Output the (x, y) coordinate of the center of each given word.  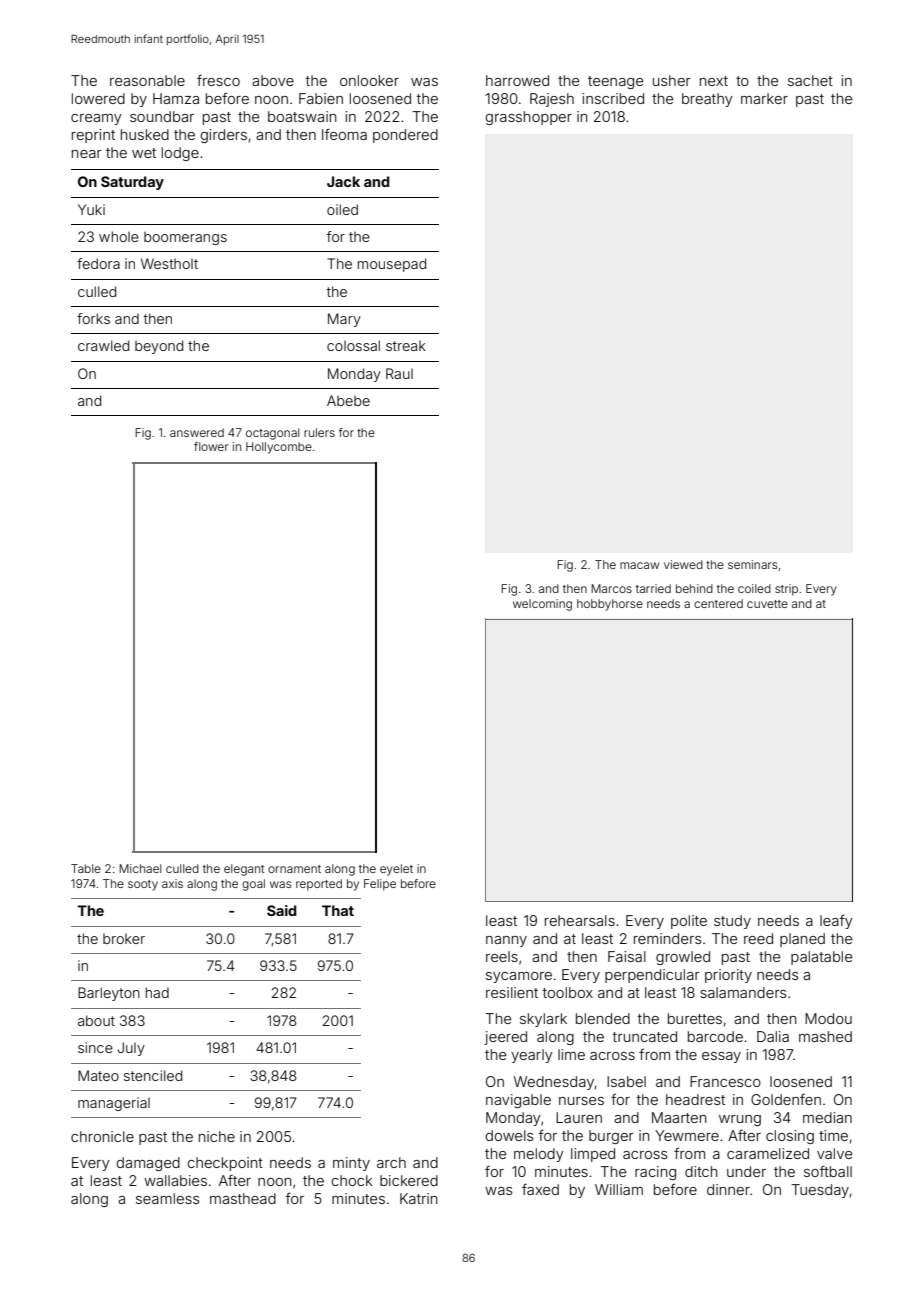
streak (406, 345)
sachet (810, 80)
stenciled (153, 1075)
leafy (836, 921)
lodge (180, 154)
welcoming (542, 605)
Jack (343, 181)
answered (197, 432)
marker (764, 98)
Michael (140, 868)
